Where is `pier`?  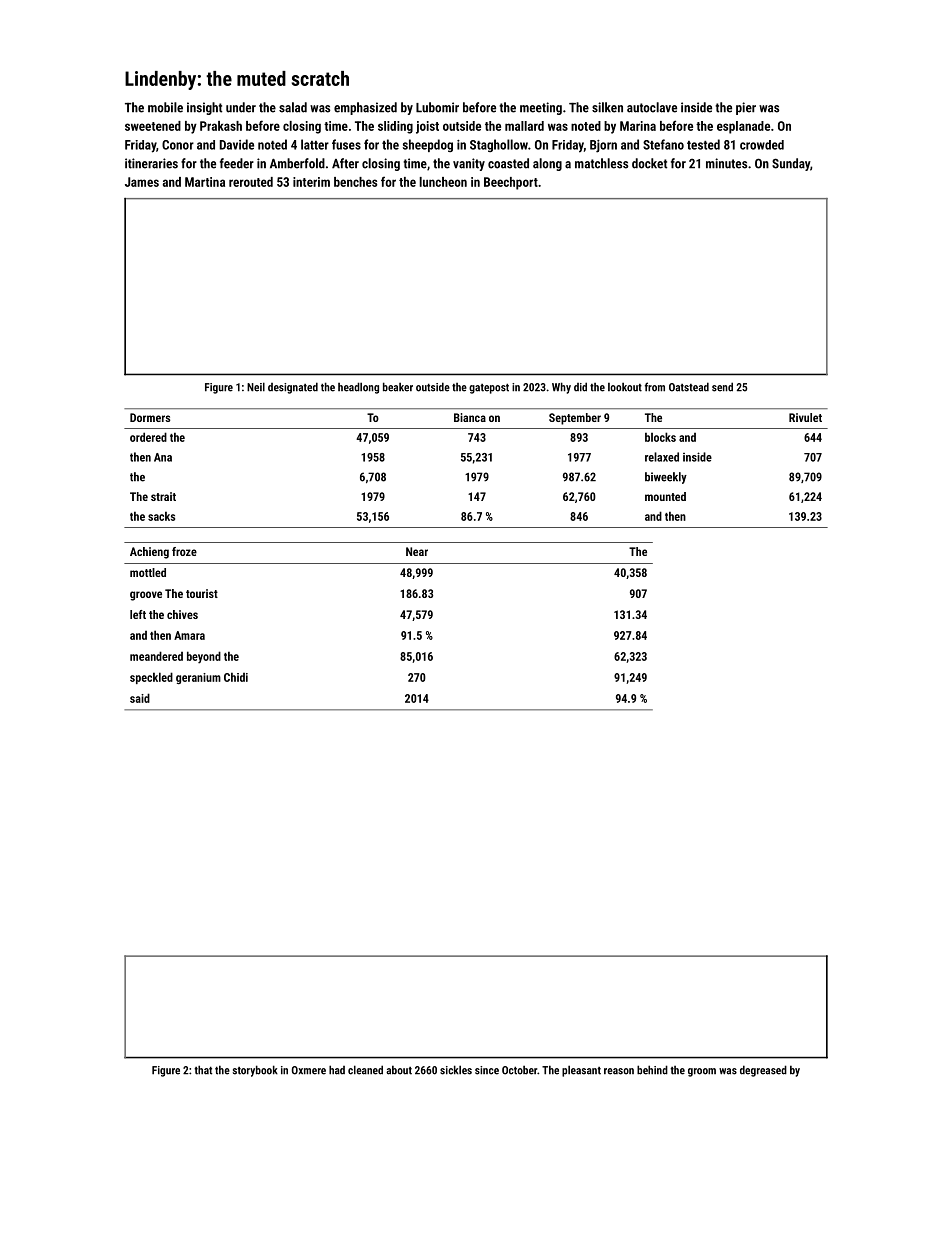
pier is located at coordinates (746, 108).
